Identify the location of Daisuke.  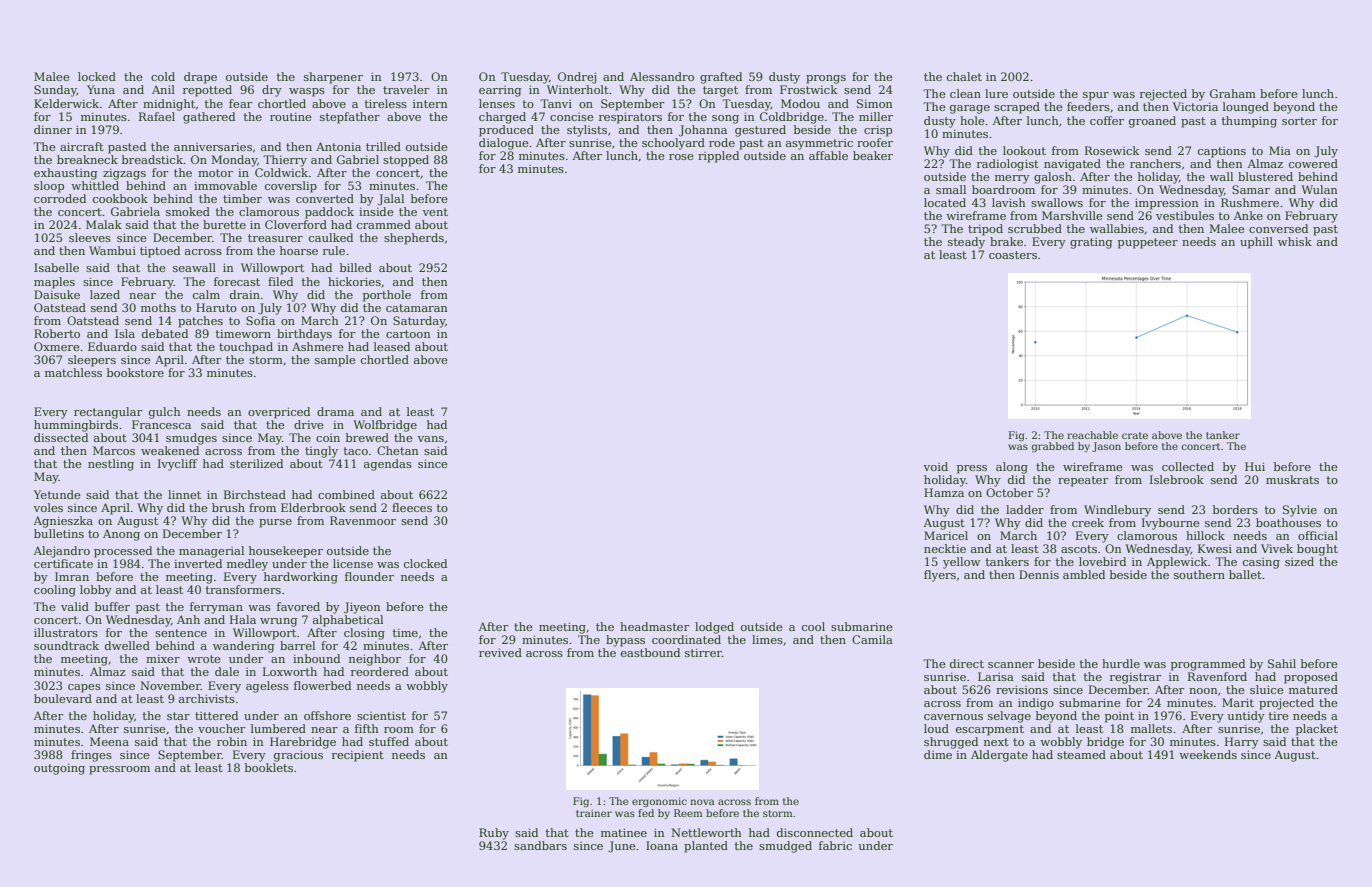
(57, 294).
